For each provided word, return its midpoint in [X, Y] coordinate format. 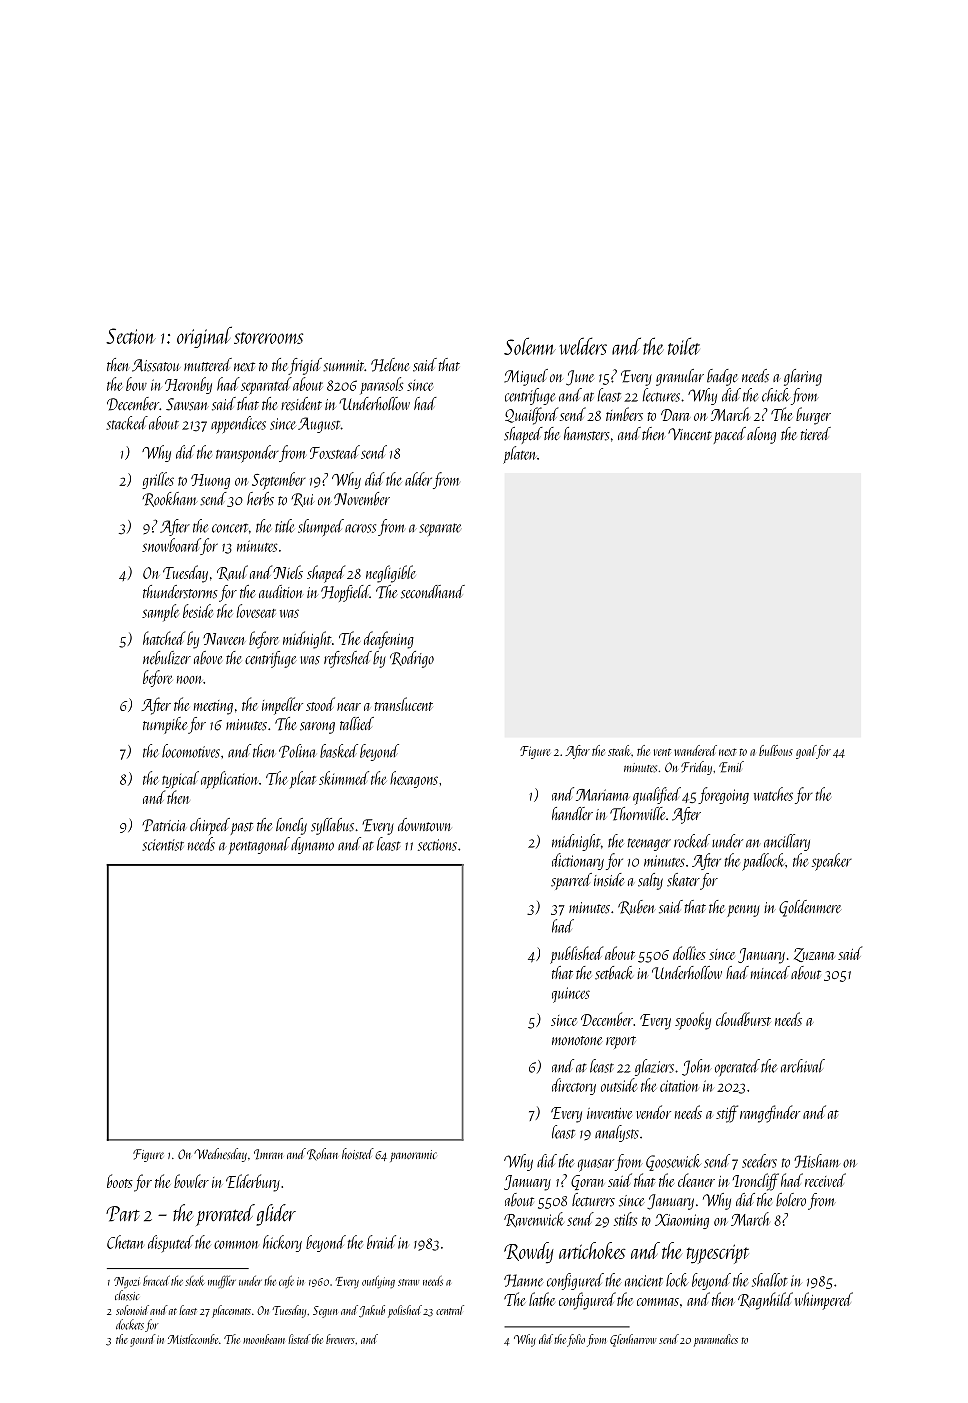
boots [120, 1181]
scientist [163, 845]
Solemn [530, 346]
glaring [803, 377]
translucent [404, 704]
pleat [302, 780]
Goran [587, 1182]
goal [806, 752]
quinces [571, 995]
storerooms [268, 338]
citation [679, 1086]
